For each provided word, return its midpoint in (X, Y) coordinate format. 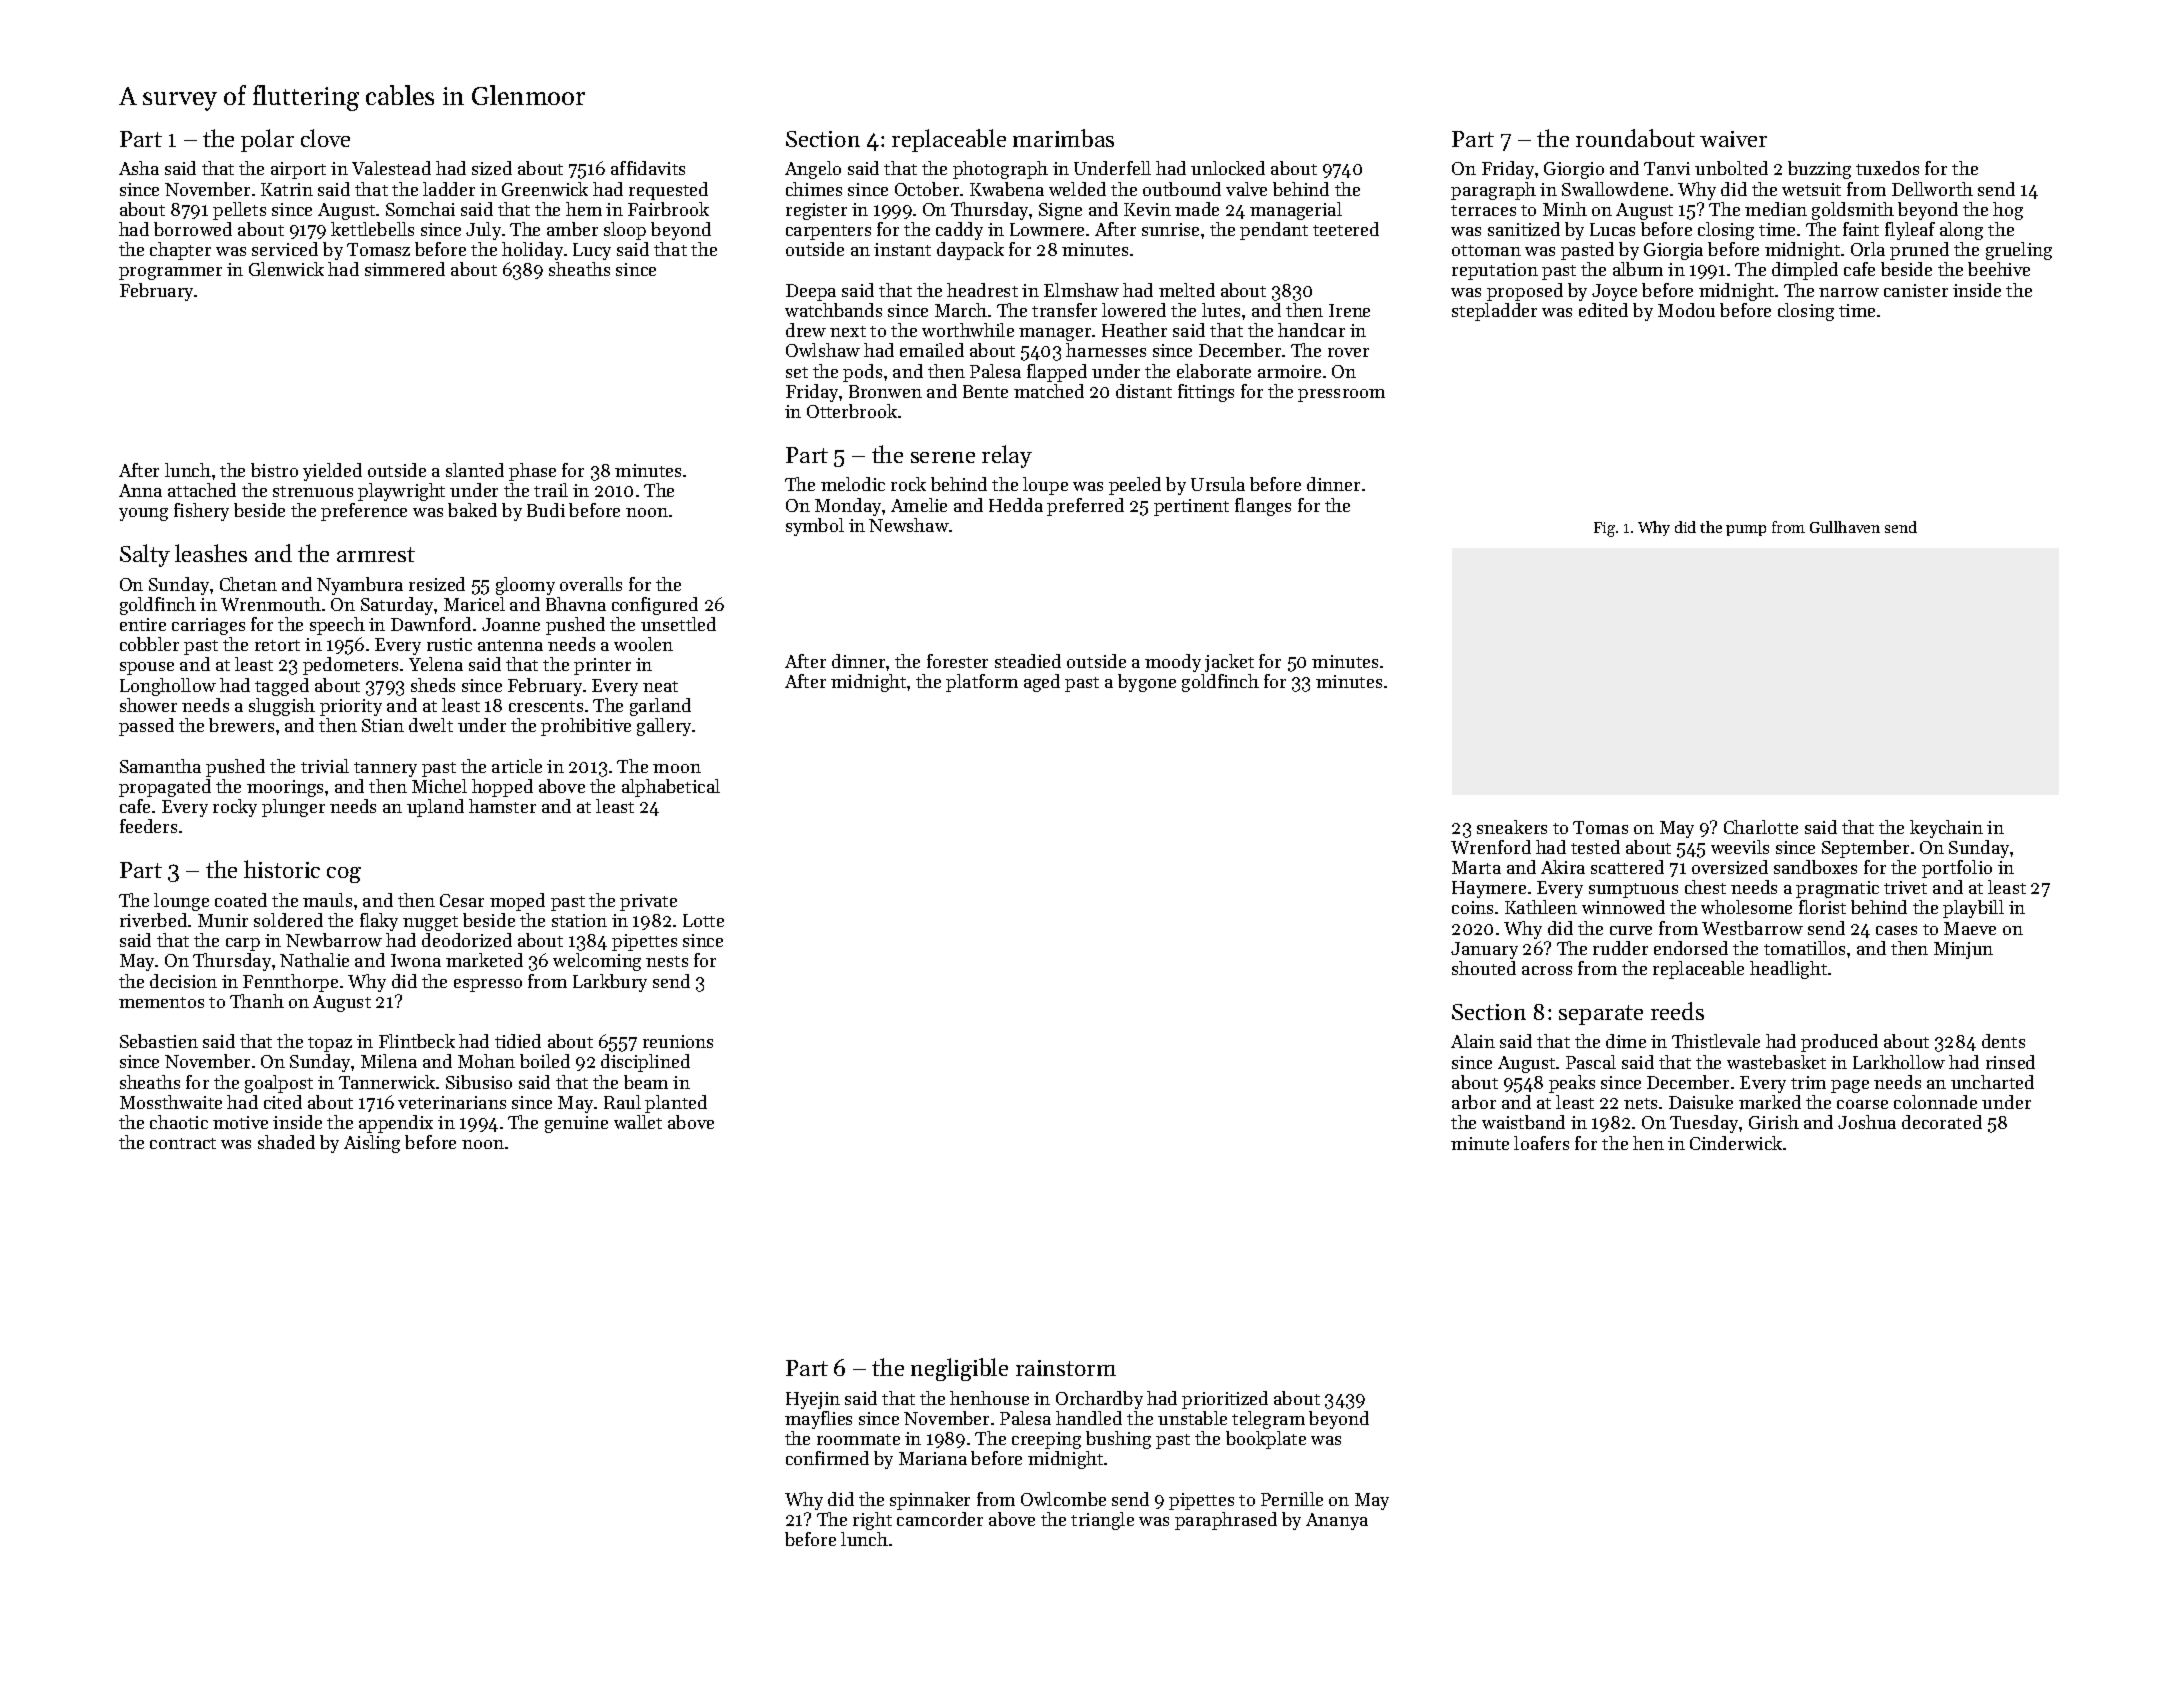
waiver (1733, 139)
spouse (147, 668)
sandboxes (1815, 867)
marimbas (1063, 138)
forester (957, 661)
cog (344, 875)
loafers (1541, 1143)
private (648, 902)
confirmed (827, 1458)
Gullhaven (1845, 527)
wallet (638, 1122)
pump (1746, 530)
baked (472, 510)
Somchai (420, 209)
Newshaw (909, 525)
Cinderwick (1736, 1143)
